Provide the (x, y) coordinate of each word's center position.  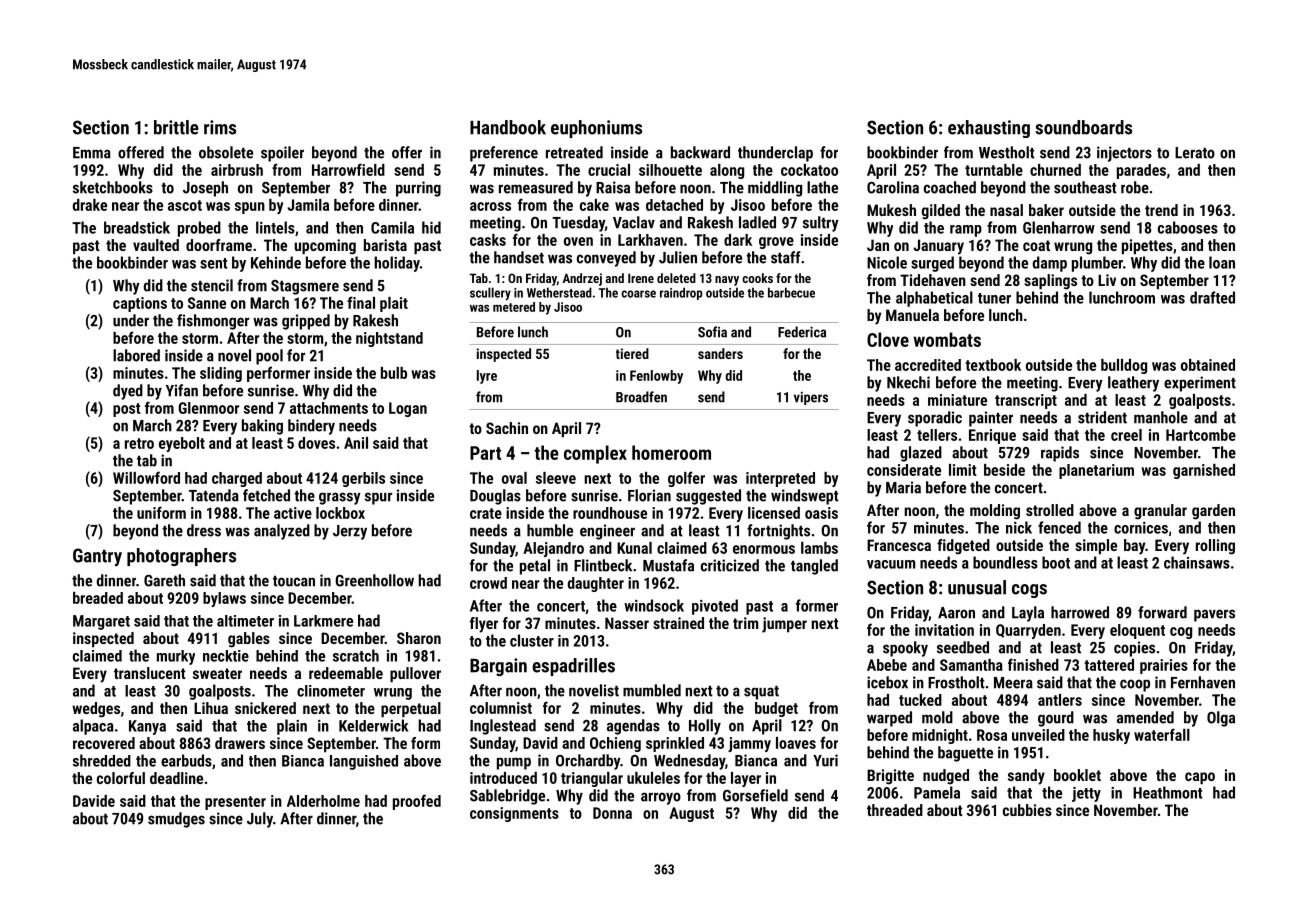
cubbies (1027, 810)
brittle (176, 127)
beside (1004, 470)
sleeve (556, 478)
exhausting (989, 129)
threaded (895, 810)
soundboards (1083, 127)
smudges (176, 820)
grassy (340, 498)
